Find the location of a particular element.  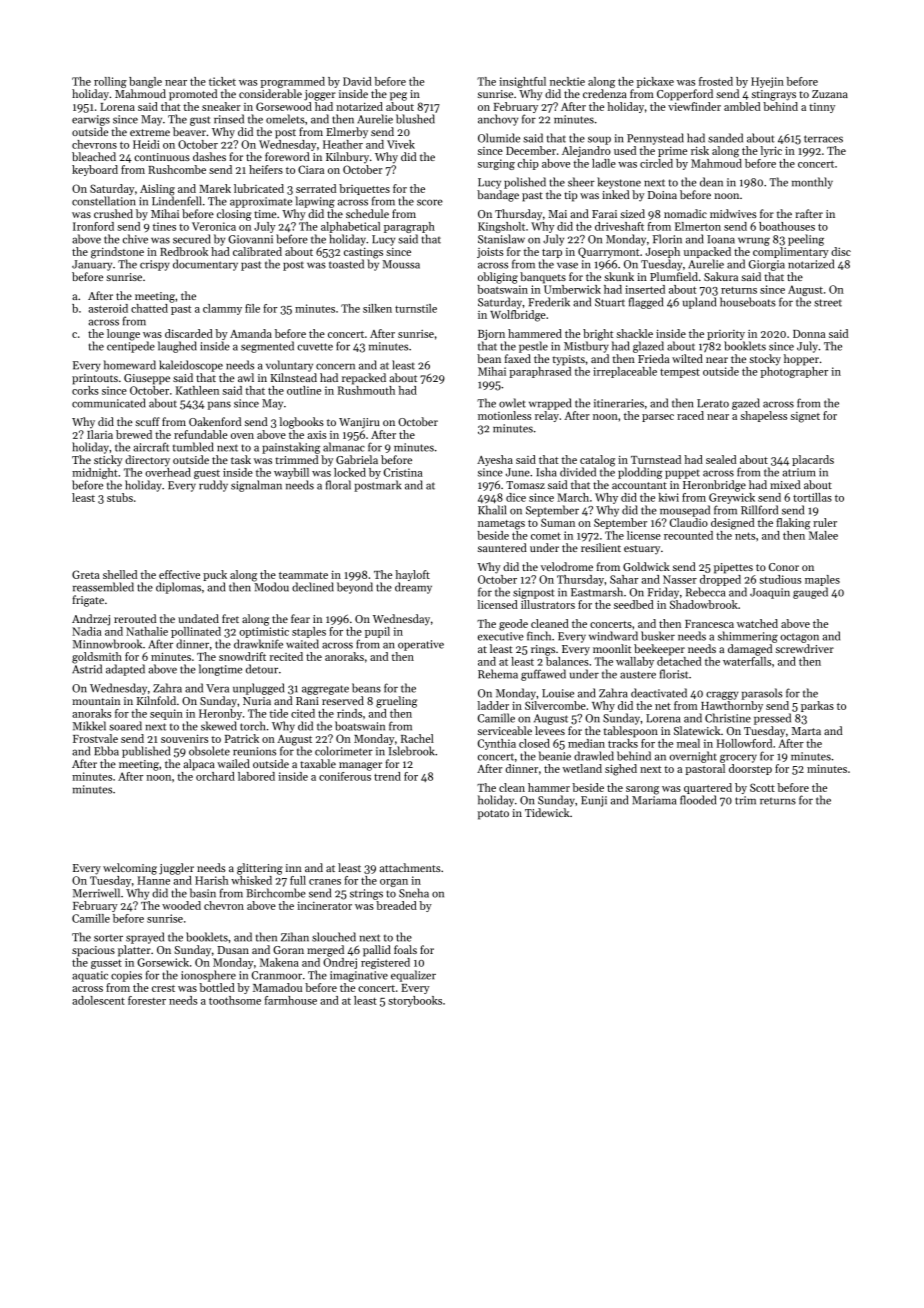

rolling is located at coordinates (110, 82).
